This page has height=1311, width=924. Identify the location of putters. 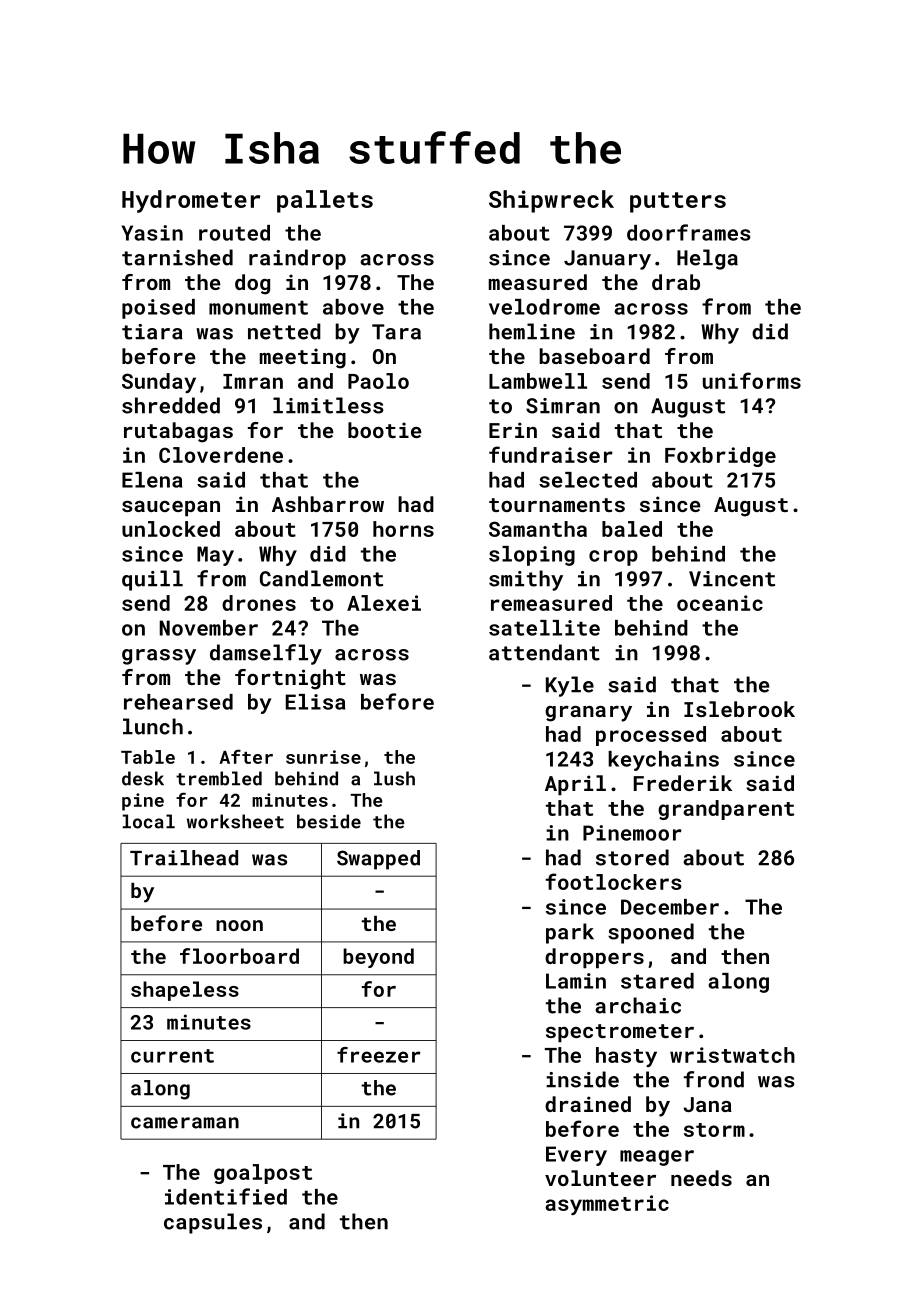
(678, 202).
